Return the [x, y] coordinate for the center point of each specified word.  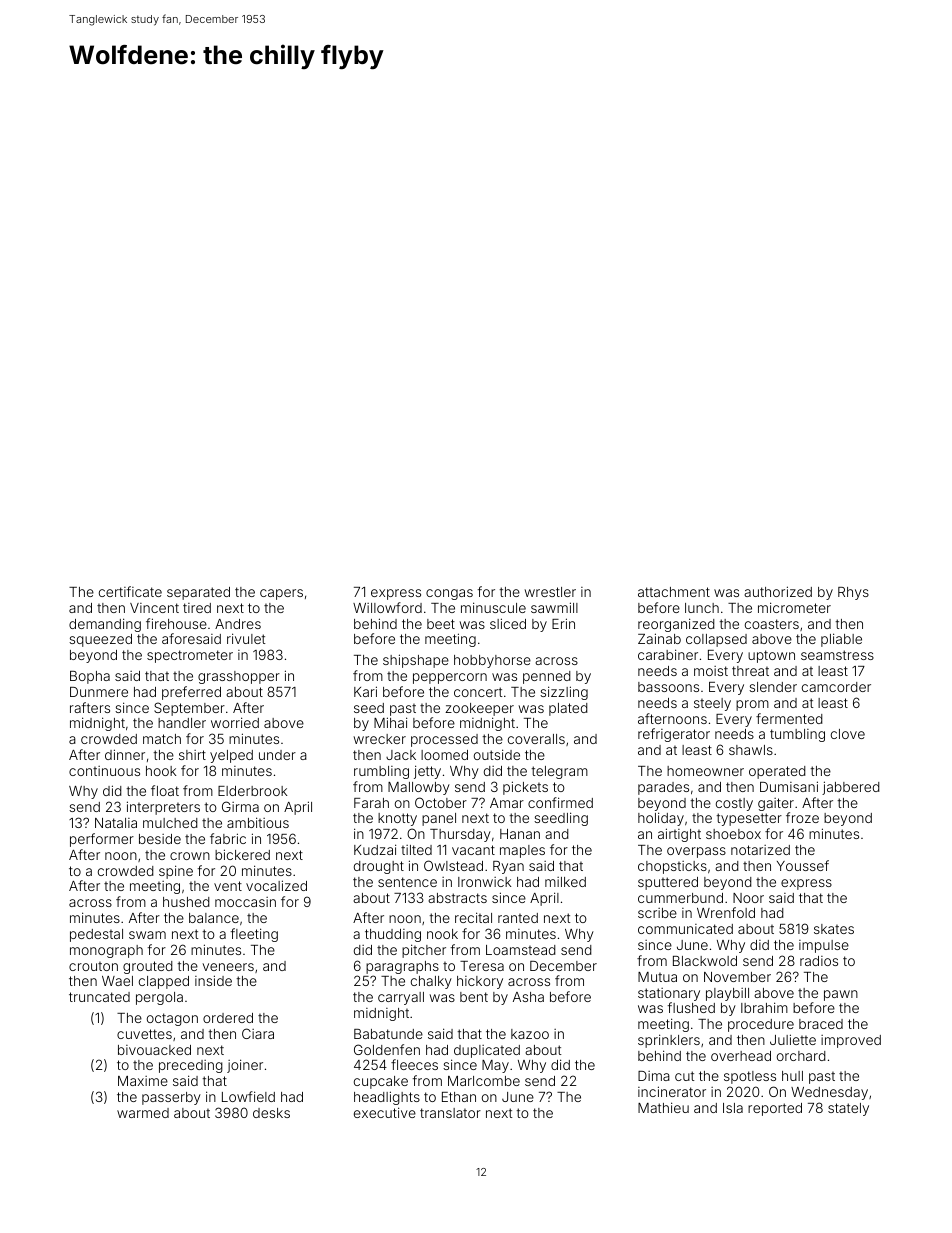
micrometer [794, 607]
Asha [528, 997]
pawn [841, 995]
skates [834, 929]
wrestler [550, 592]
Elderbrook [252, 791]
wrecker [379, 739]
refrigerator [674, 735]
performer [102, 840]
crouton [93, 966]
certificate [130, 591]
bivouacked [154, 1050]
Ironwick [484, 882]
